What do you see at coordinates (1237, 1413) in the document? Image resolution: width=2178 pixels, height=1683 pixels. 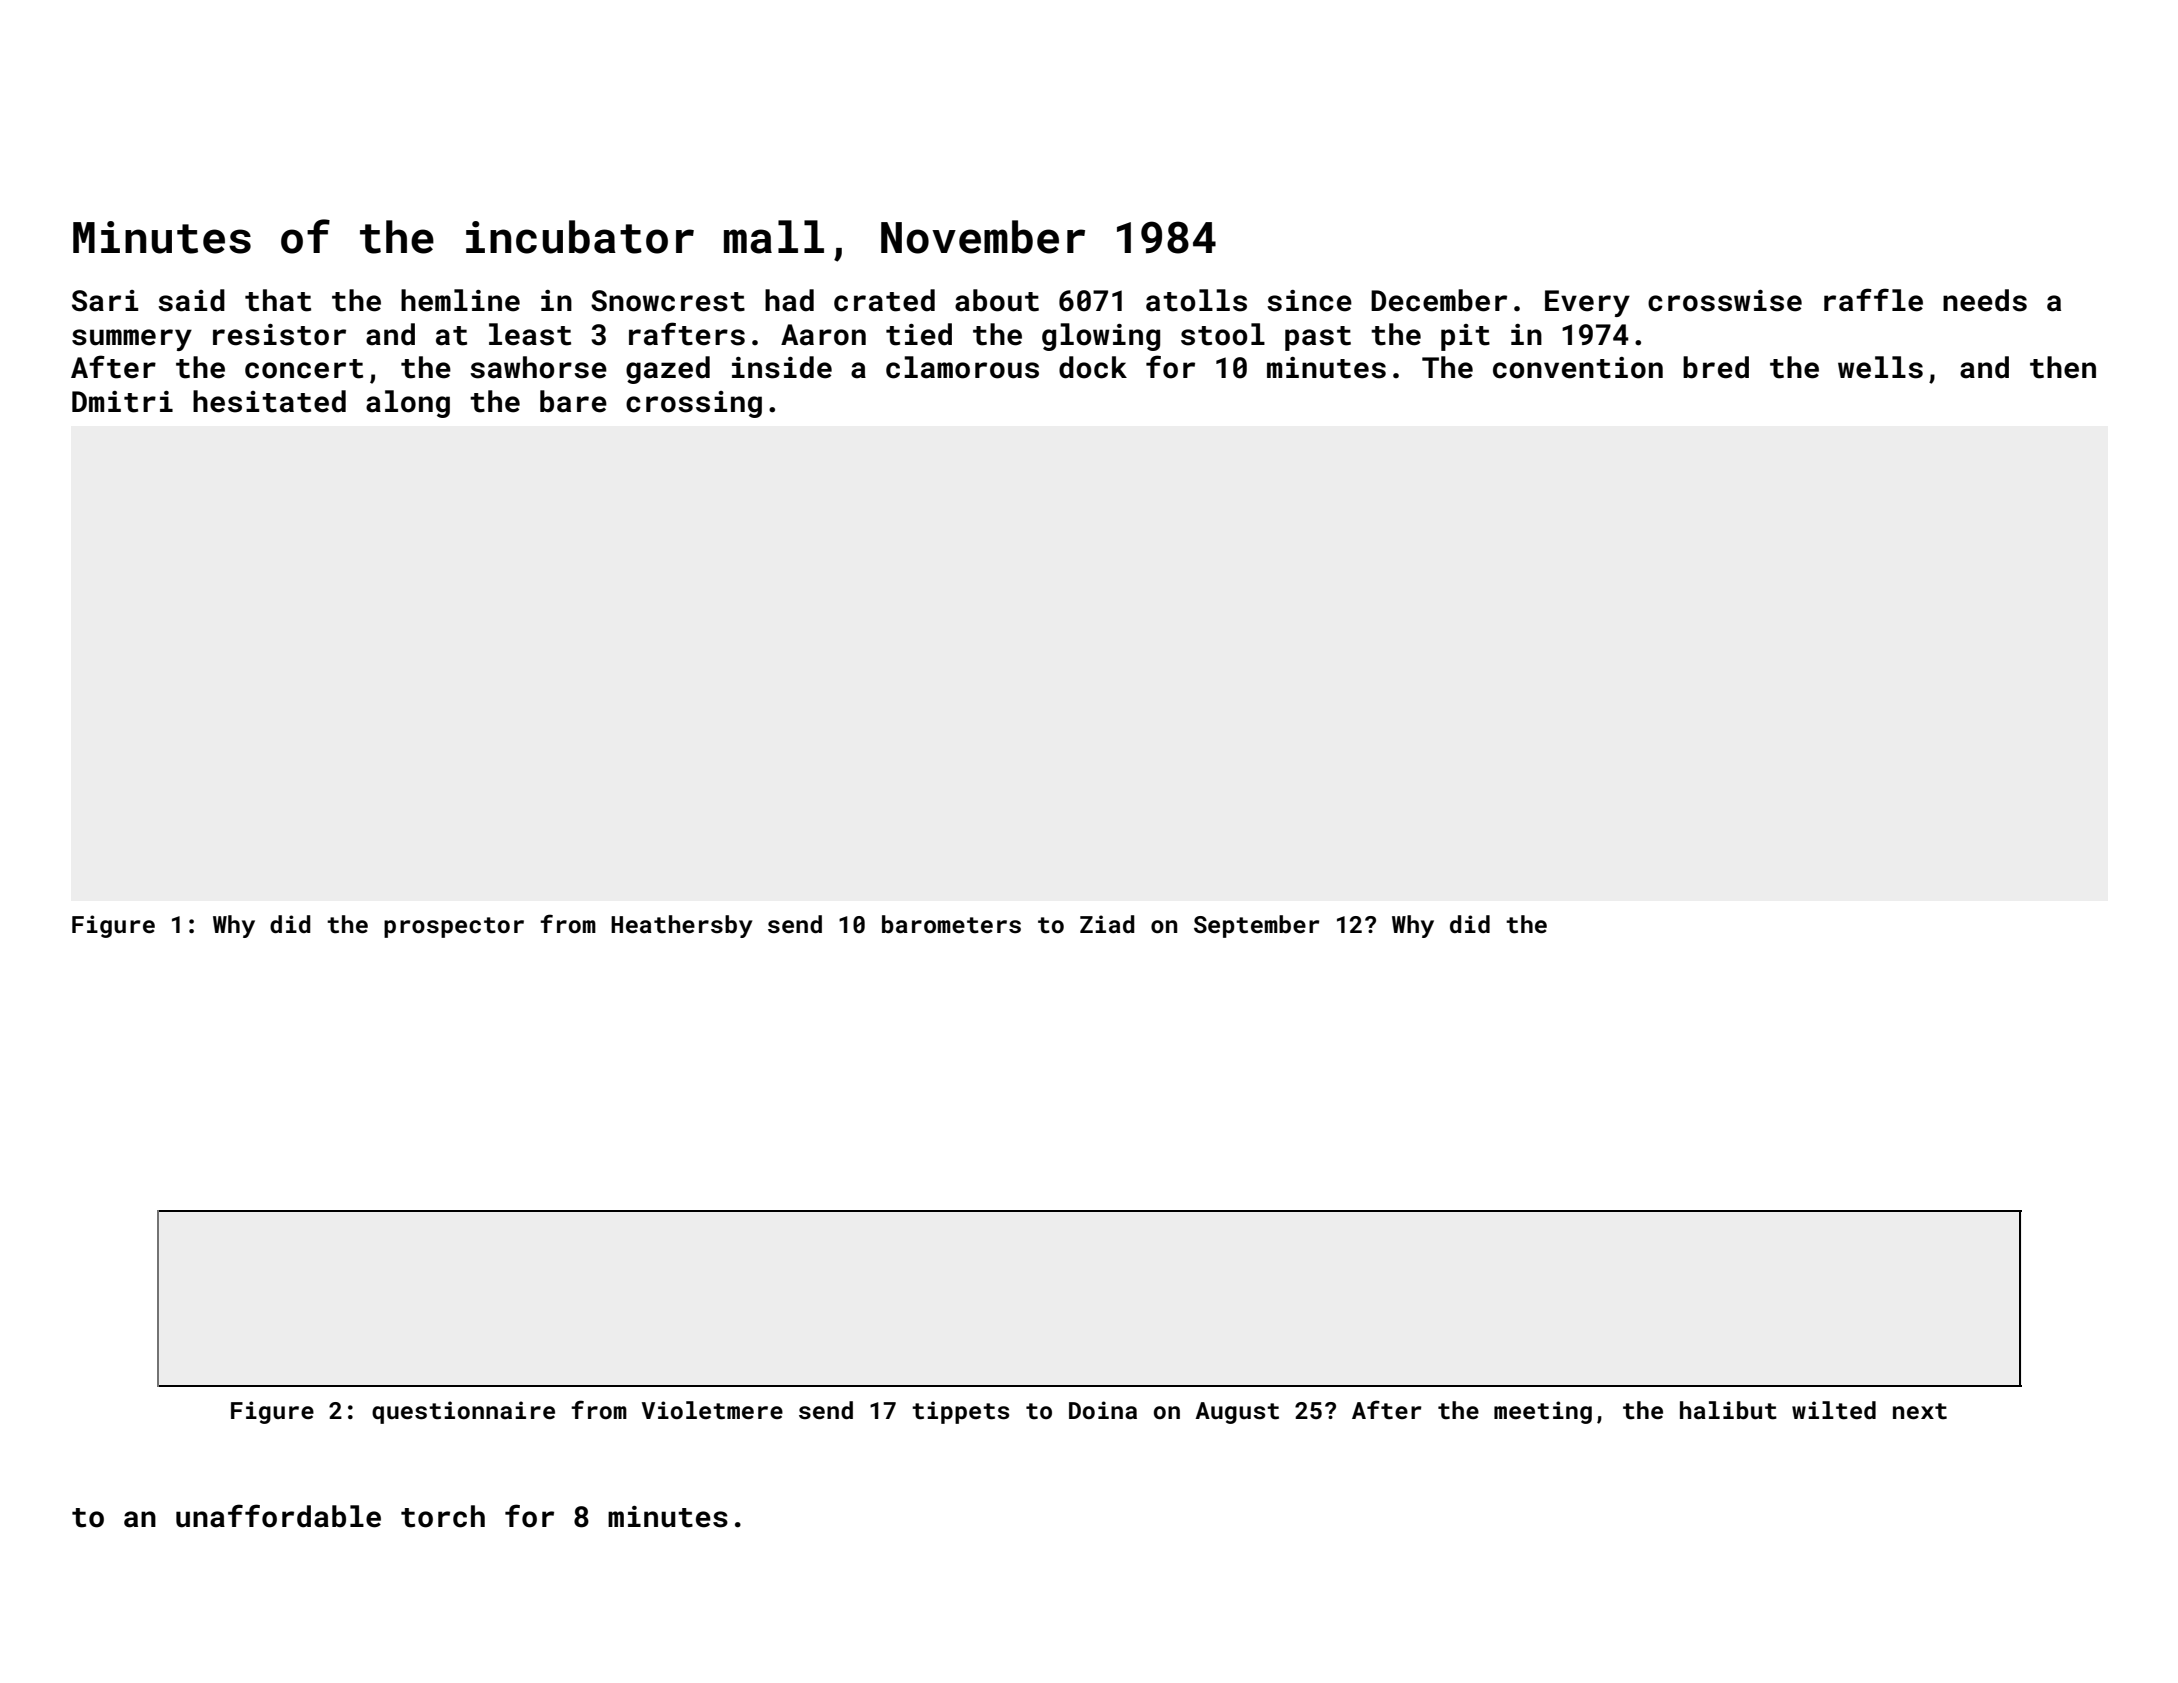 I see `August` at bounding box center [1237, 1413].
